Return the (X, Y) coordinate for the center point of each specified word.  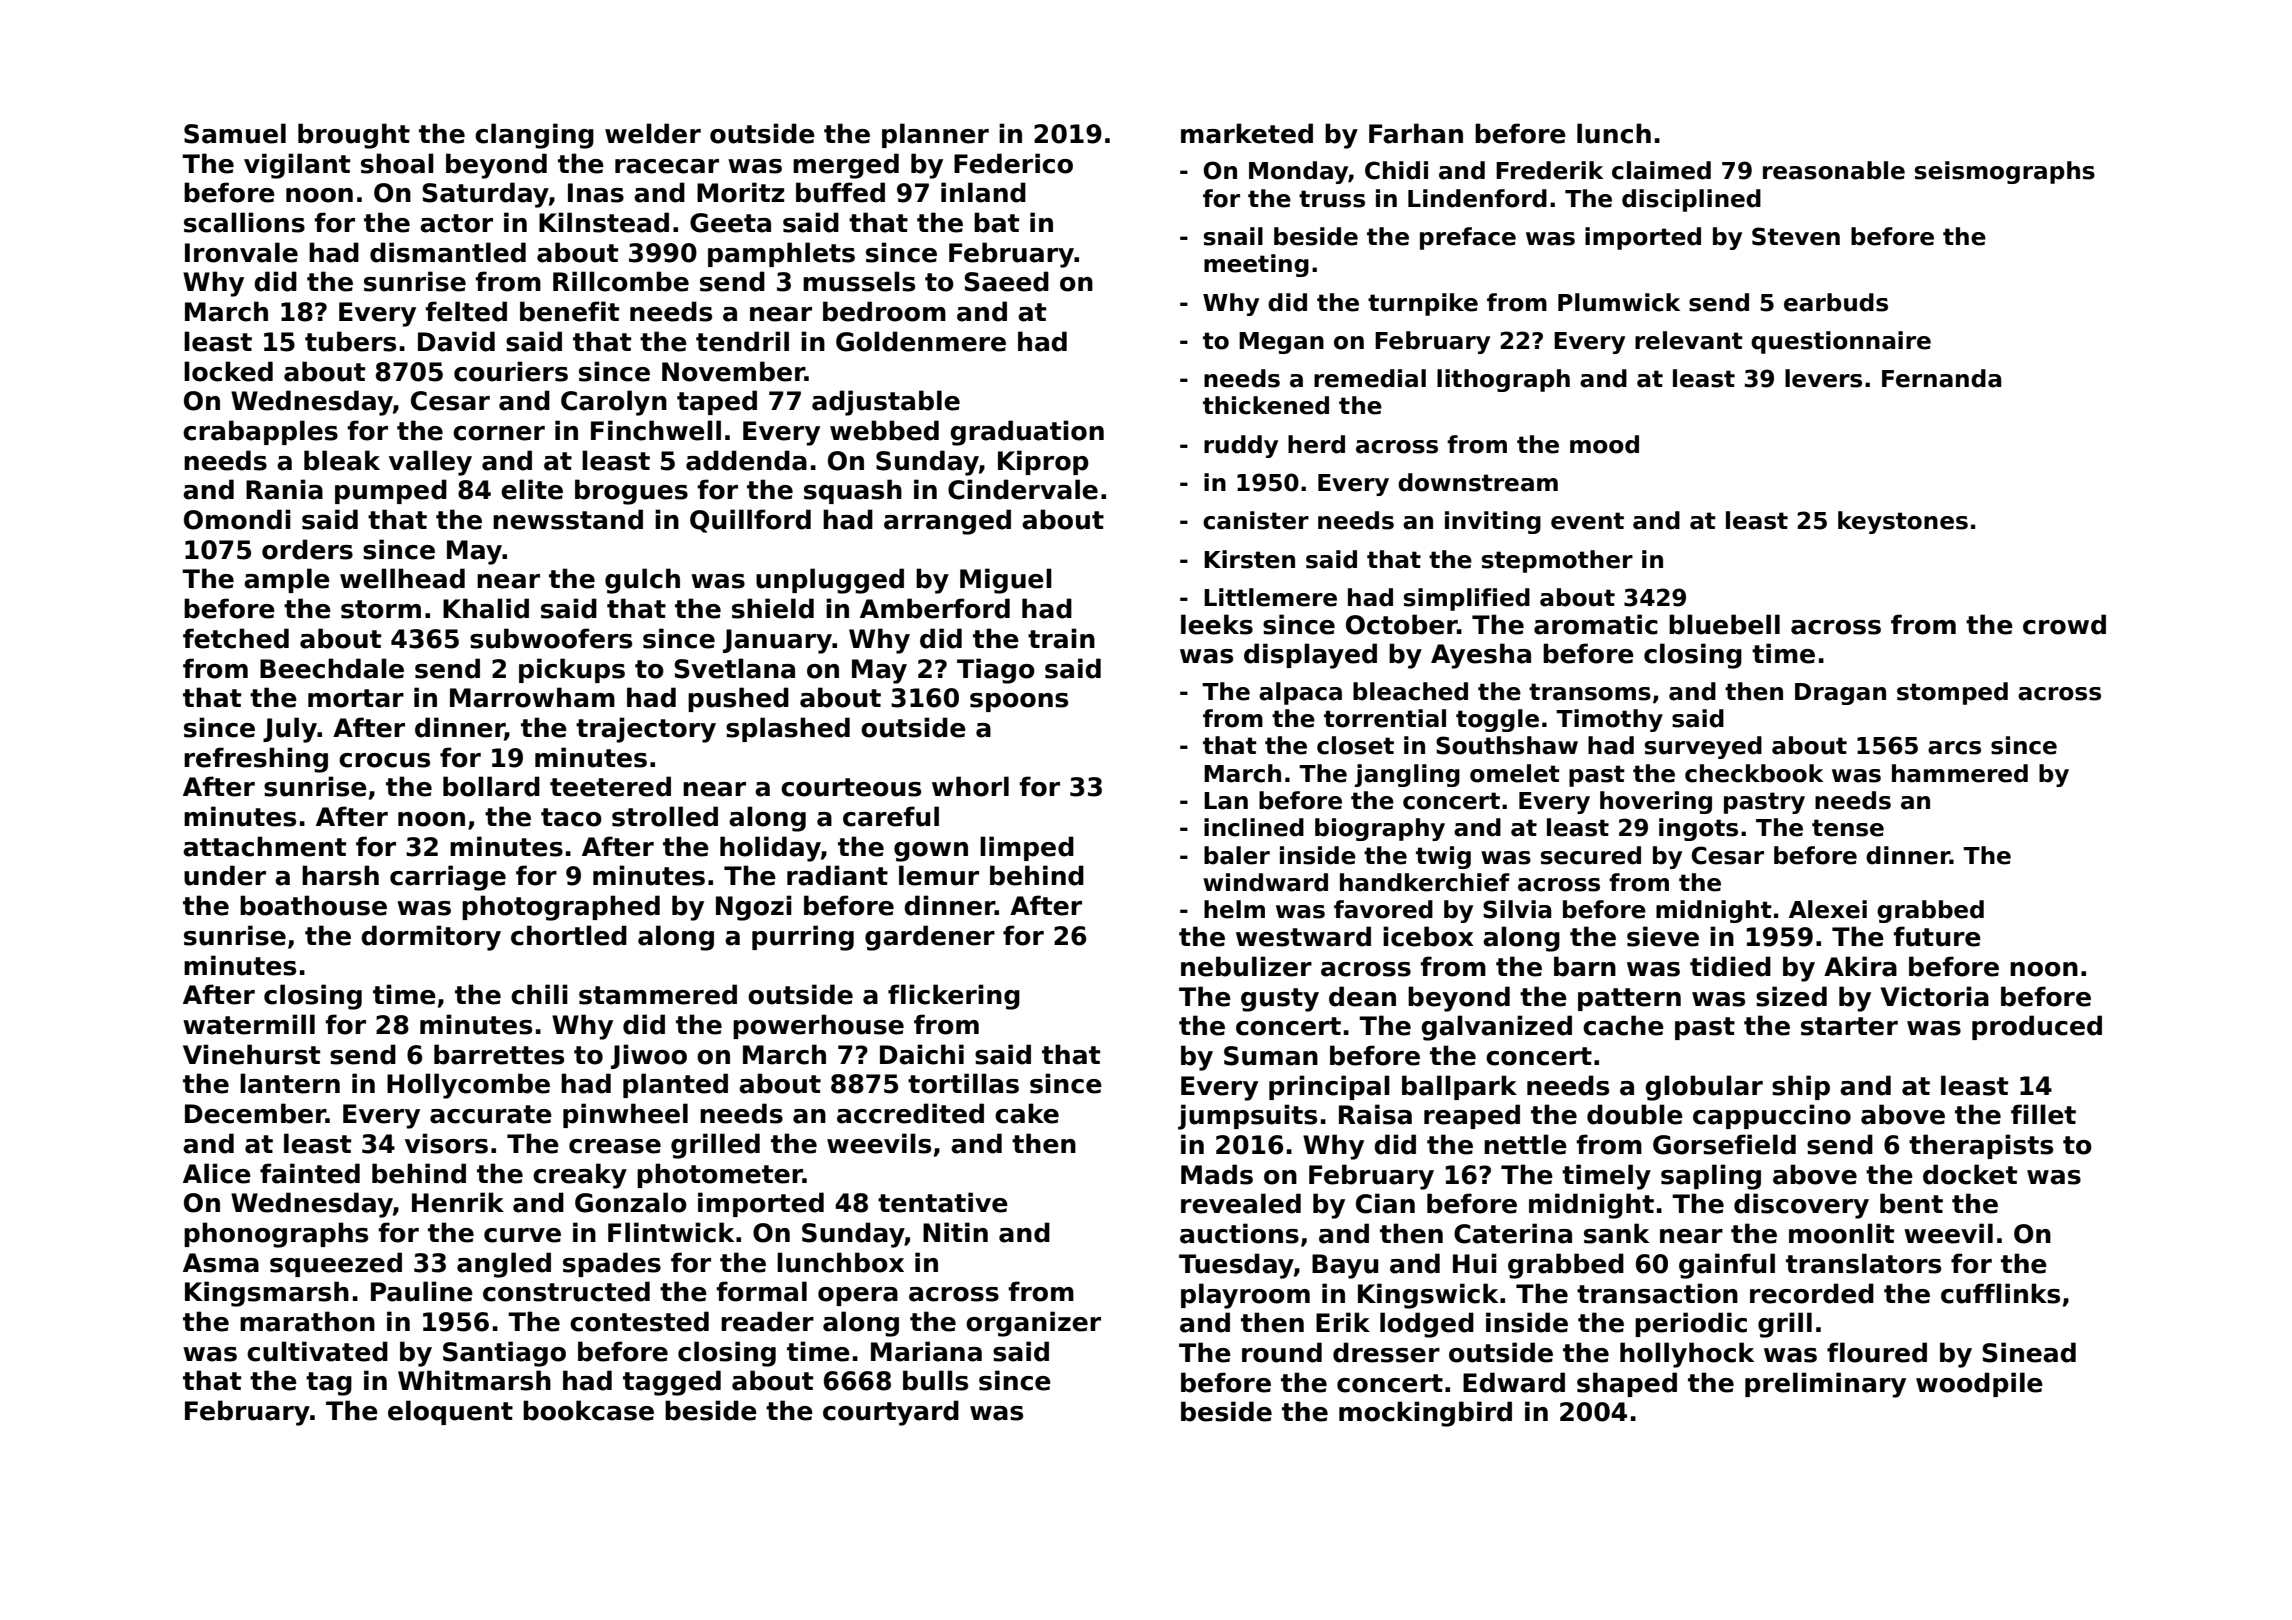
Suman (1271, 1056)
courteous (851, 787)
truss (1332, 199)
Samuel (235, 133)
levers (1823, 378)
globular (1704, 1088)
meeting (1256, 265)
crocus (384, 760)
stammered (658, 994)
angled (504, 1265)
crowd (2064, 624)
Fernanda (1941, 378)
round (1282, 1352)
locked (228, 371)
